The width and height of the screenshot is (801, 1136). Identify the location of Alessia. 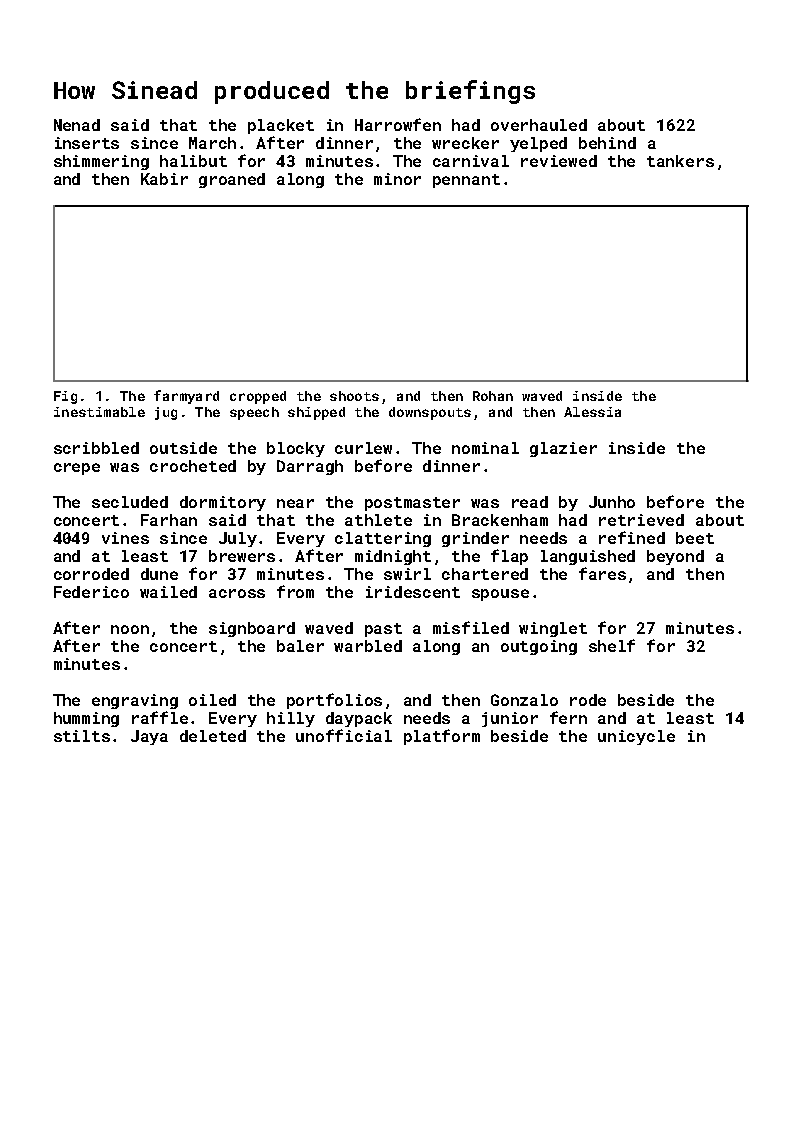
(592, 412).
